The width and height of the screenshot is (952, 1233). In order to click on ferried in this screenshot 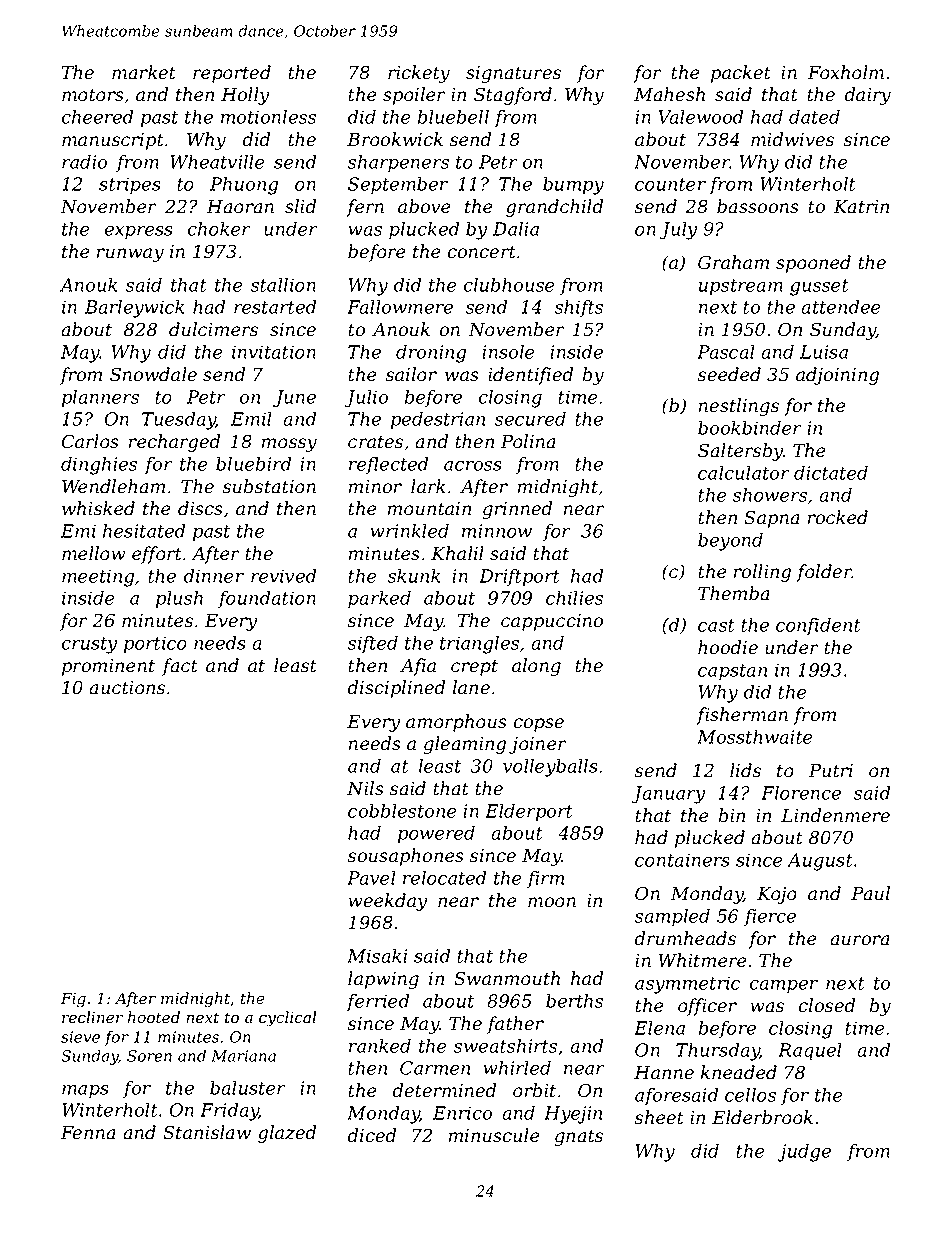, I will do `click(377, 1002)`.
